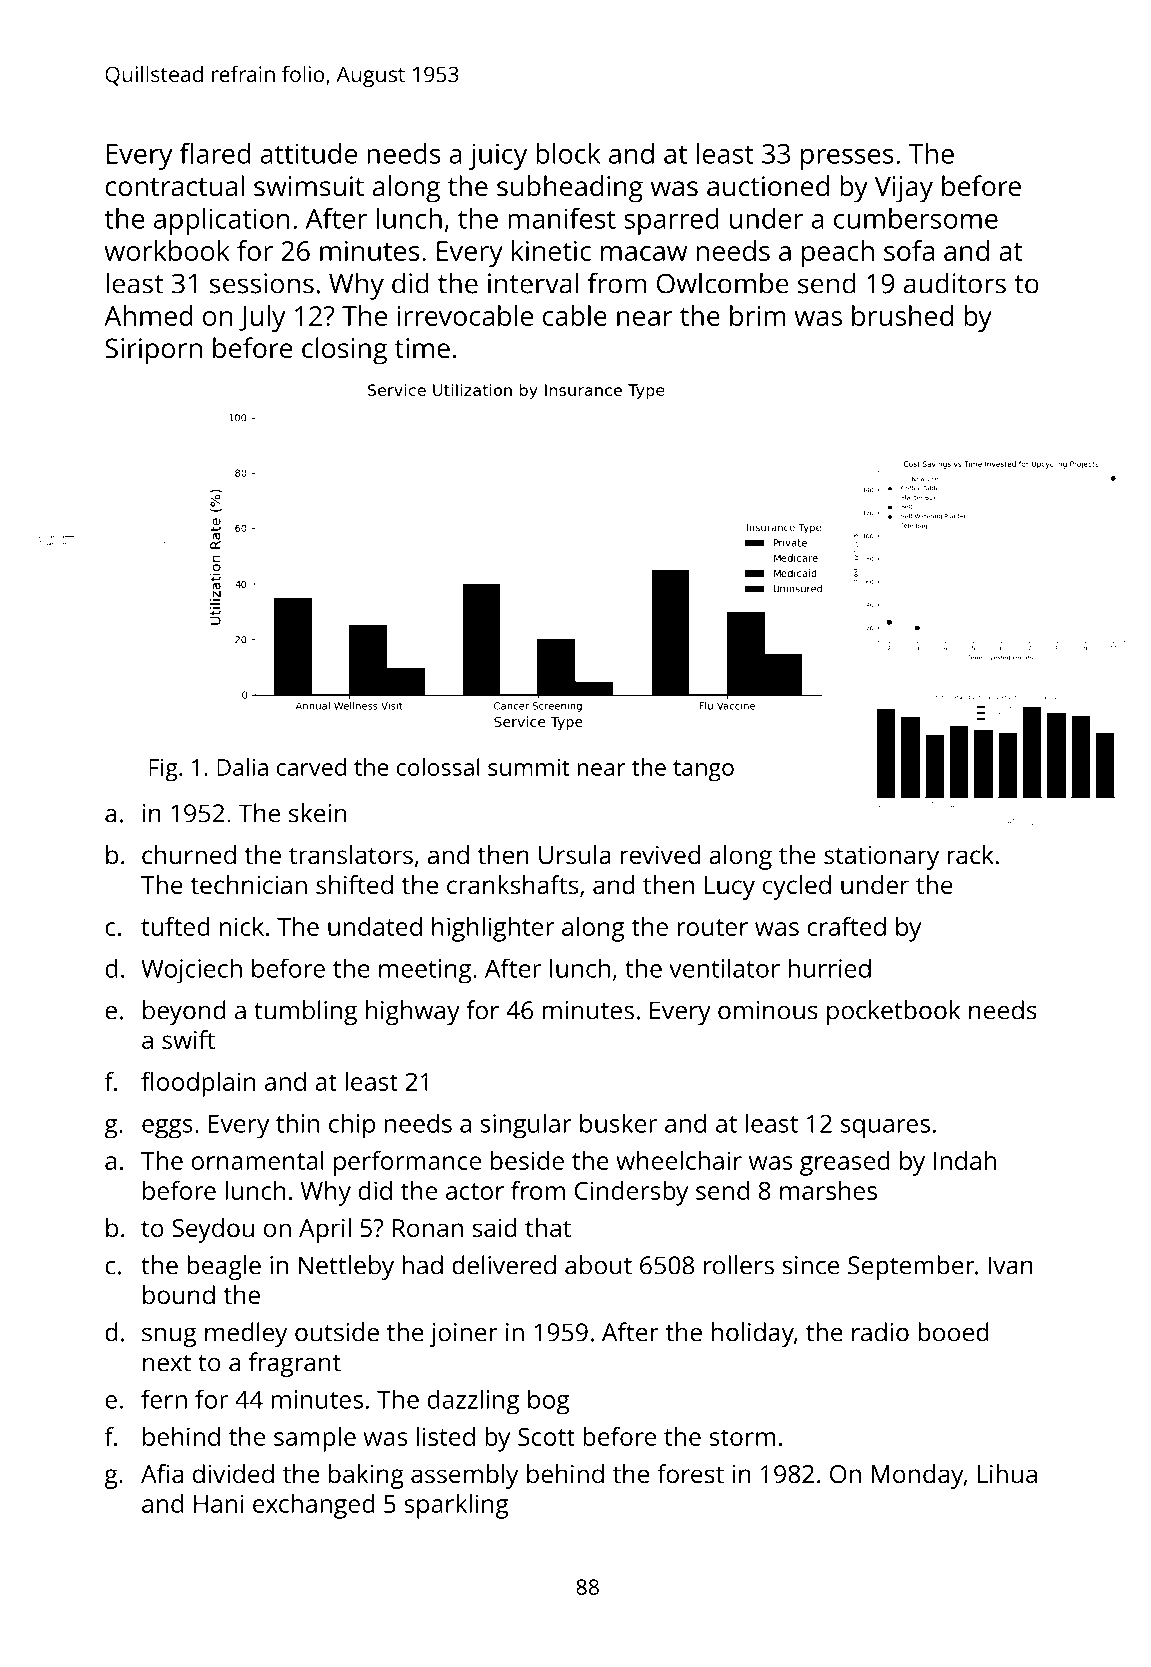 This screenshot has height=1667, width=1151. What do you see at coordinates (703, 771) in the screenshot?
I see `tango` at bounding box center [703, 771].
